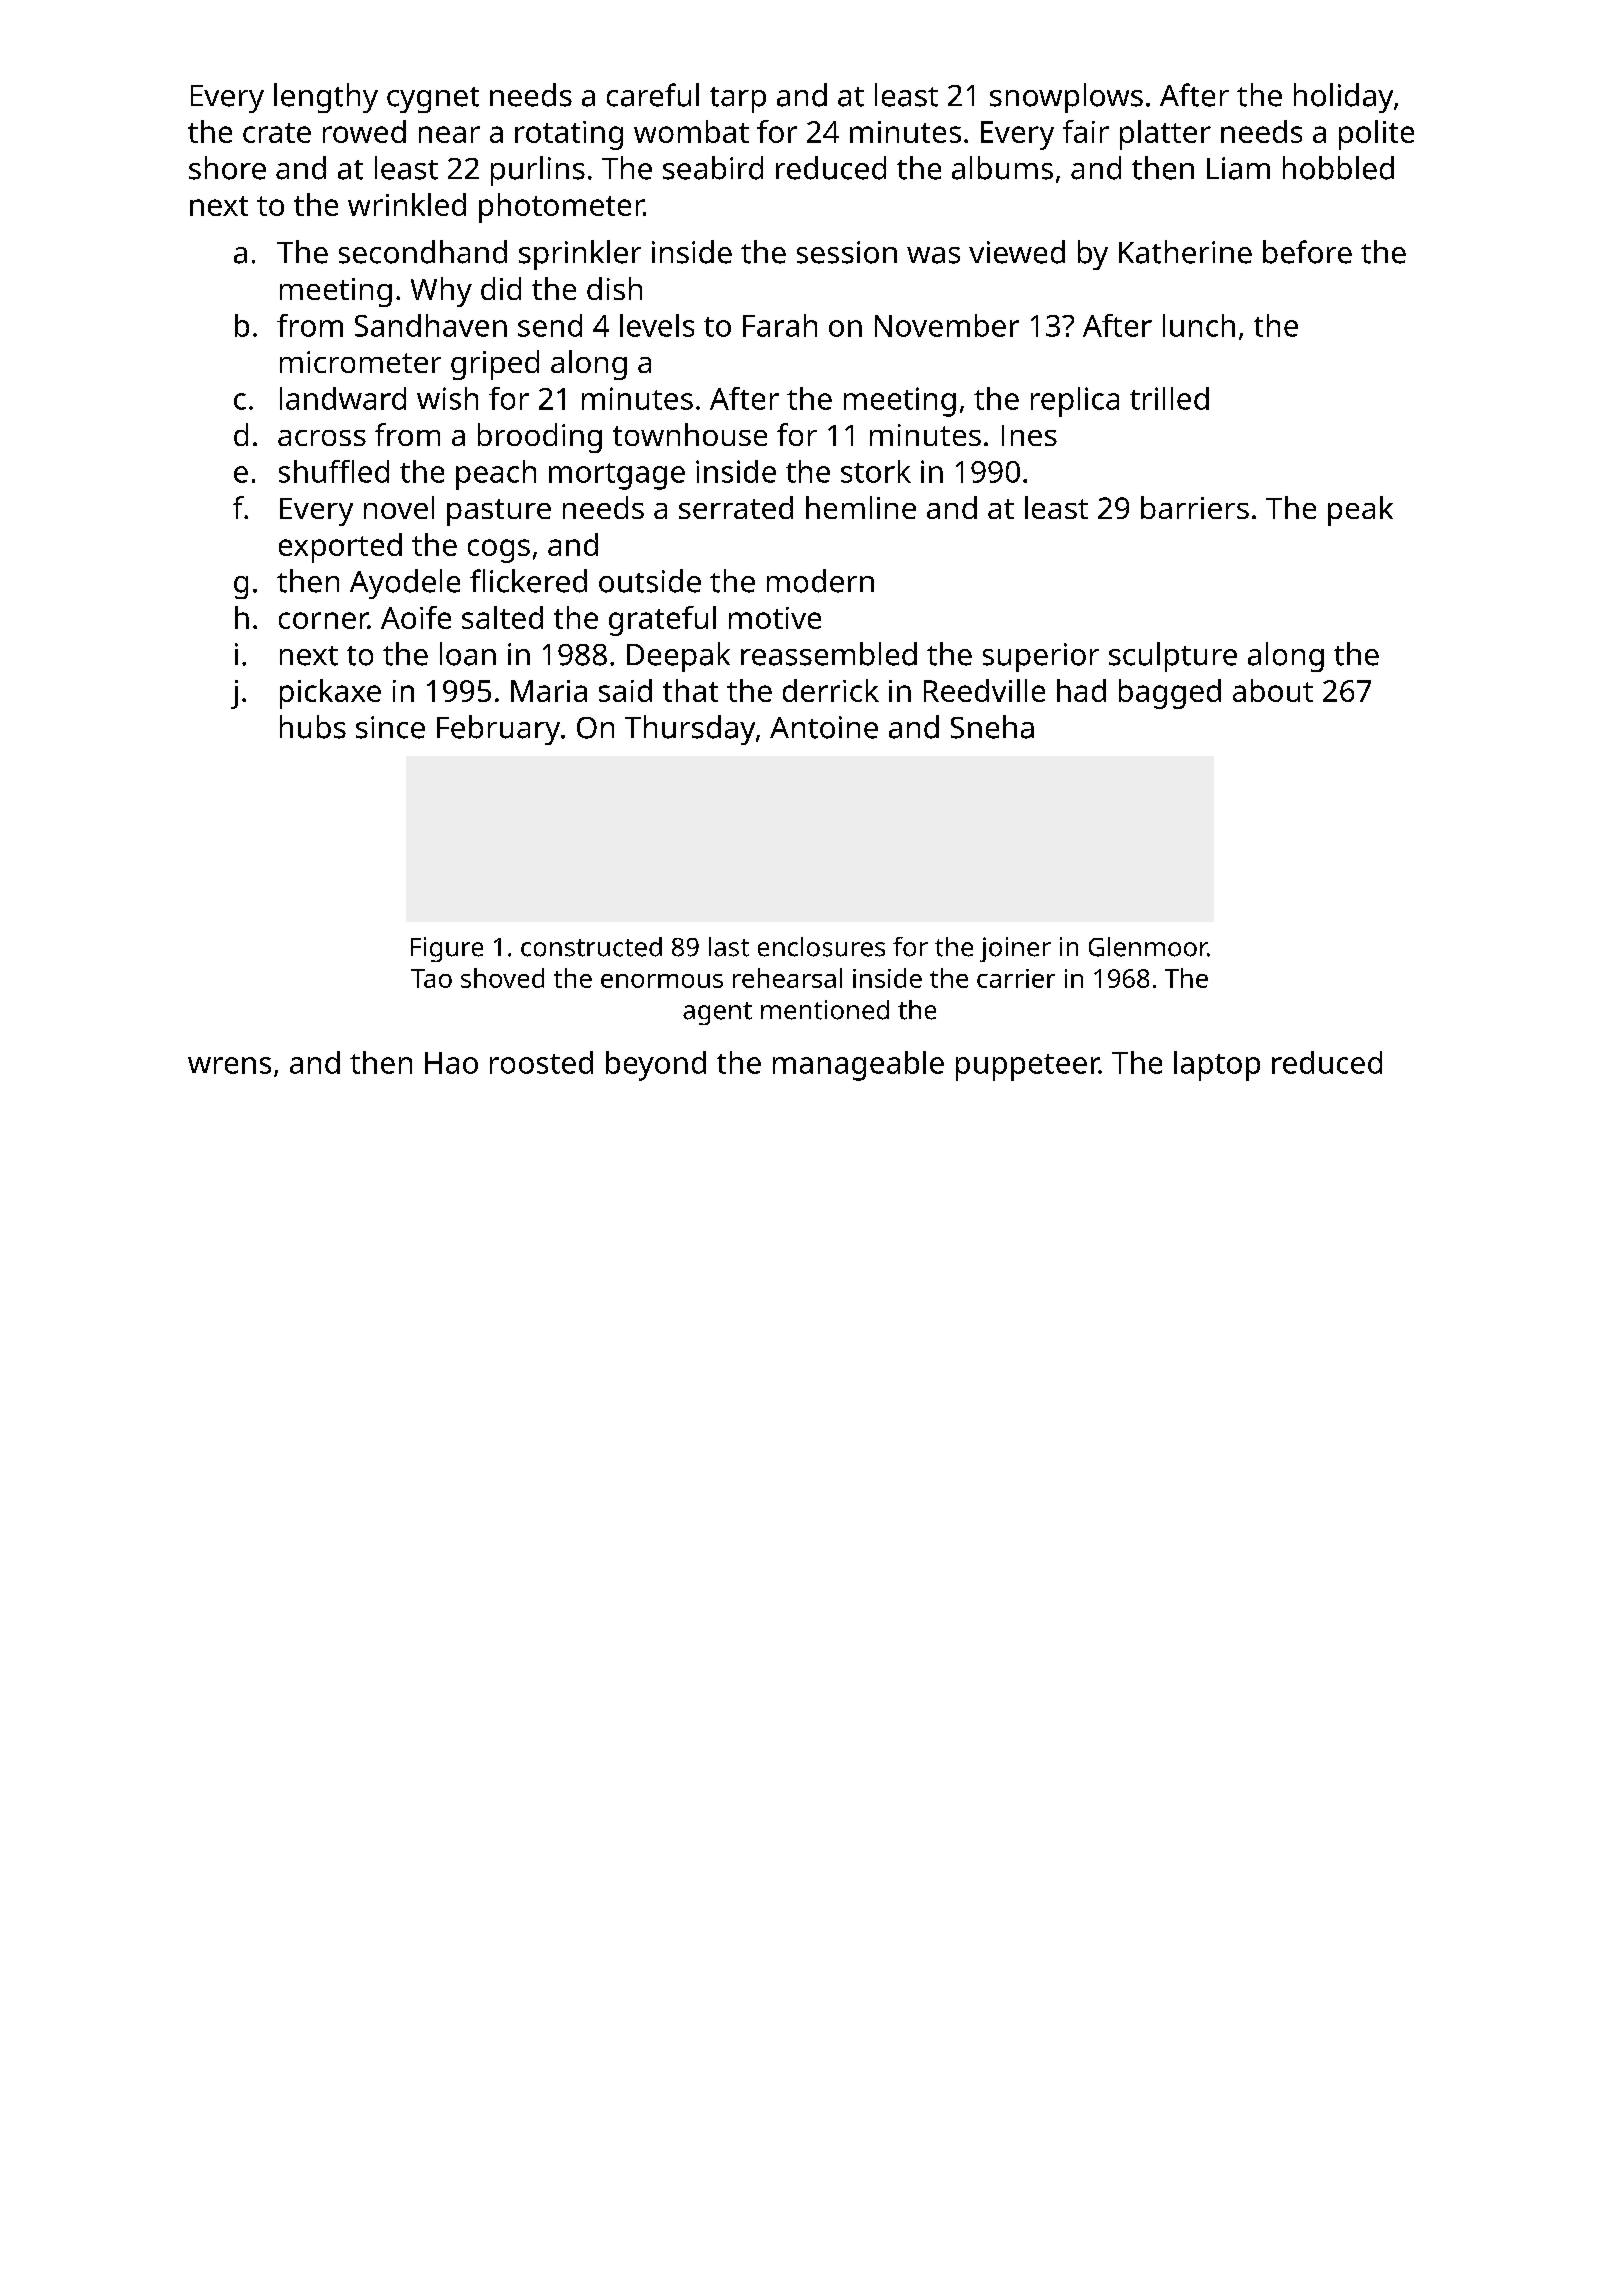  Describe the element at coordinates (433, 100) in the screenshot. I see `cygnet` at that location.
